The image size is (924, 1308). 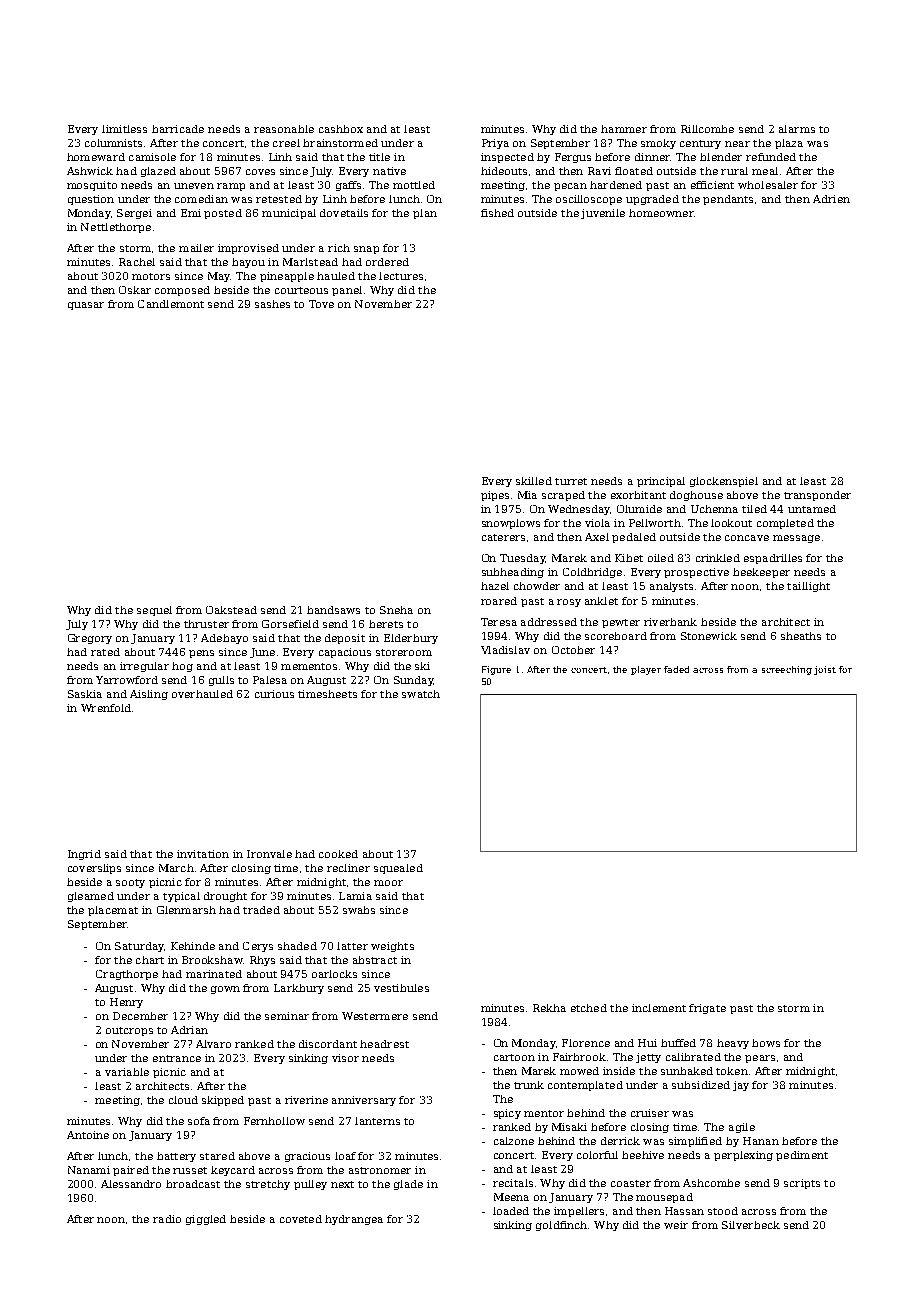 What do you see at coordinates (801, 636) in the screenshot?
I see `sheaths` at bounding box center [801, 636].
